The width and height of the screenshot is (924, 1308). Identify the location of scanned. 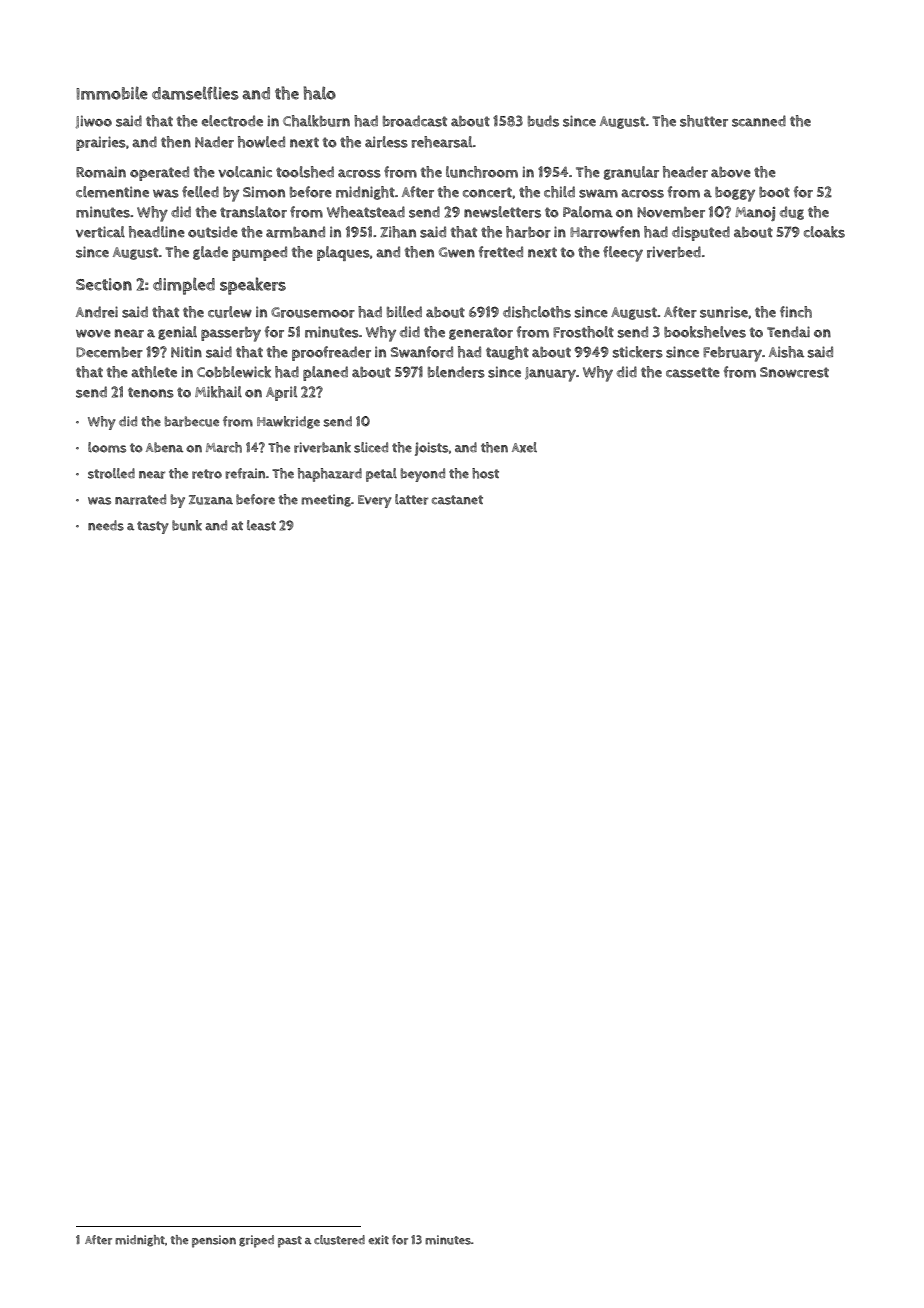
(759, 121).
